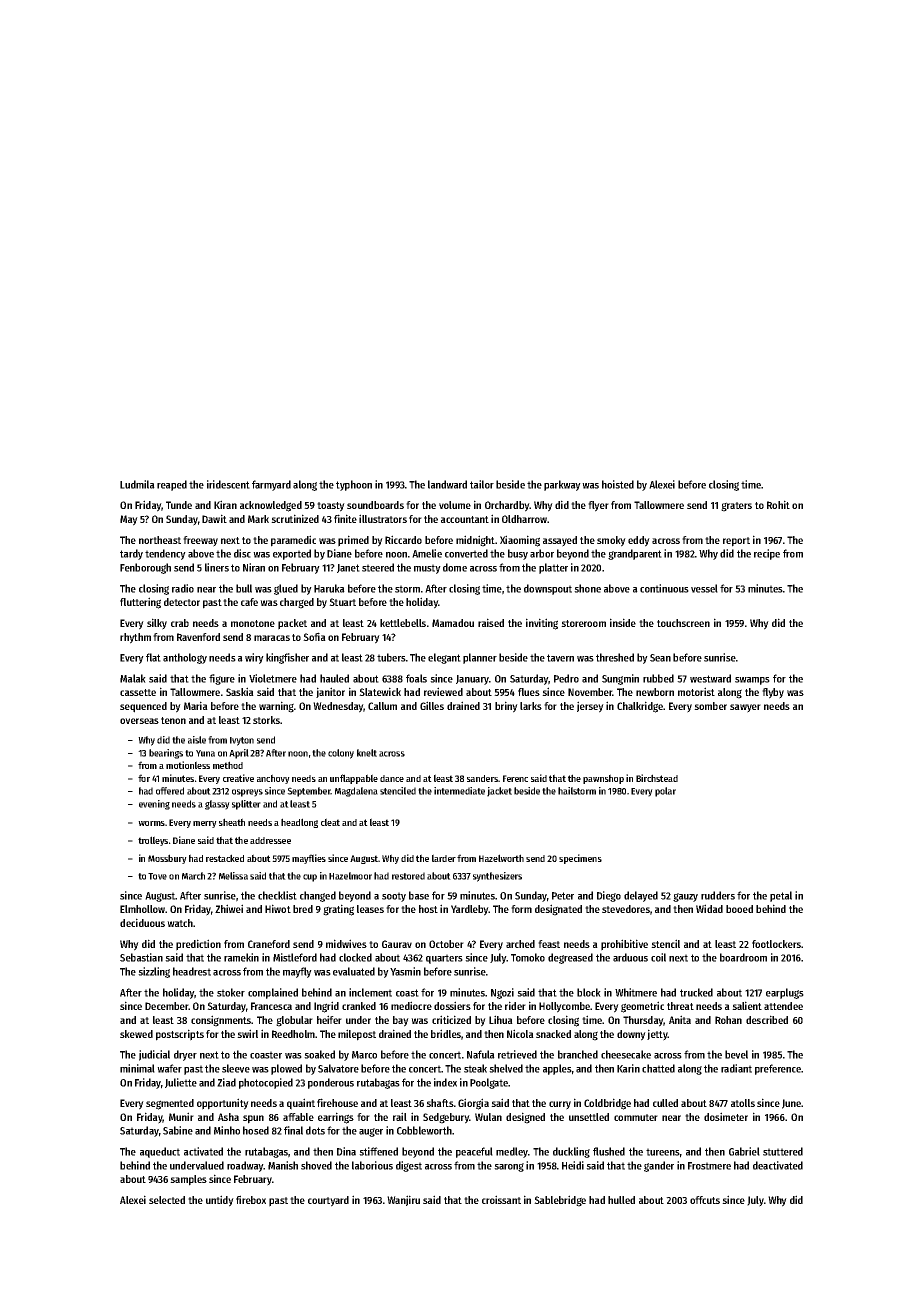 The image size is (924, 1308). Describe the element at coordinates (444, 858) in the page. I see `larder` at that location.
